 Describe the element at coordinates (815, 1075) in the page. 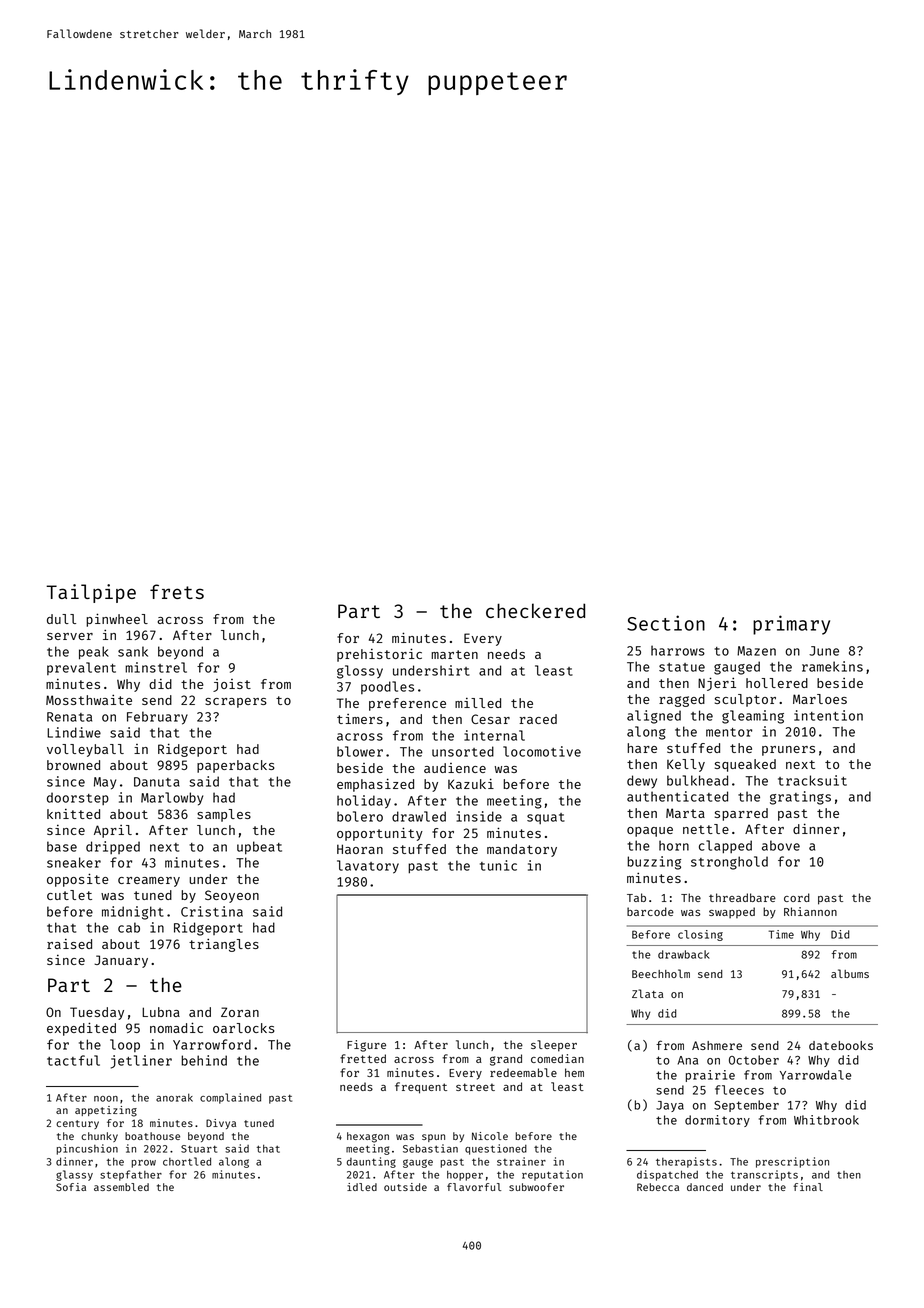

I see `Yarrowdale` at that location.
